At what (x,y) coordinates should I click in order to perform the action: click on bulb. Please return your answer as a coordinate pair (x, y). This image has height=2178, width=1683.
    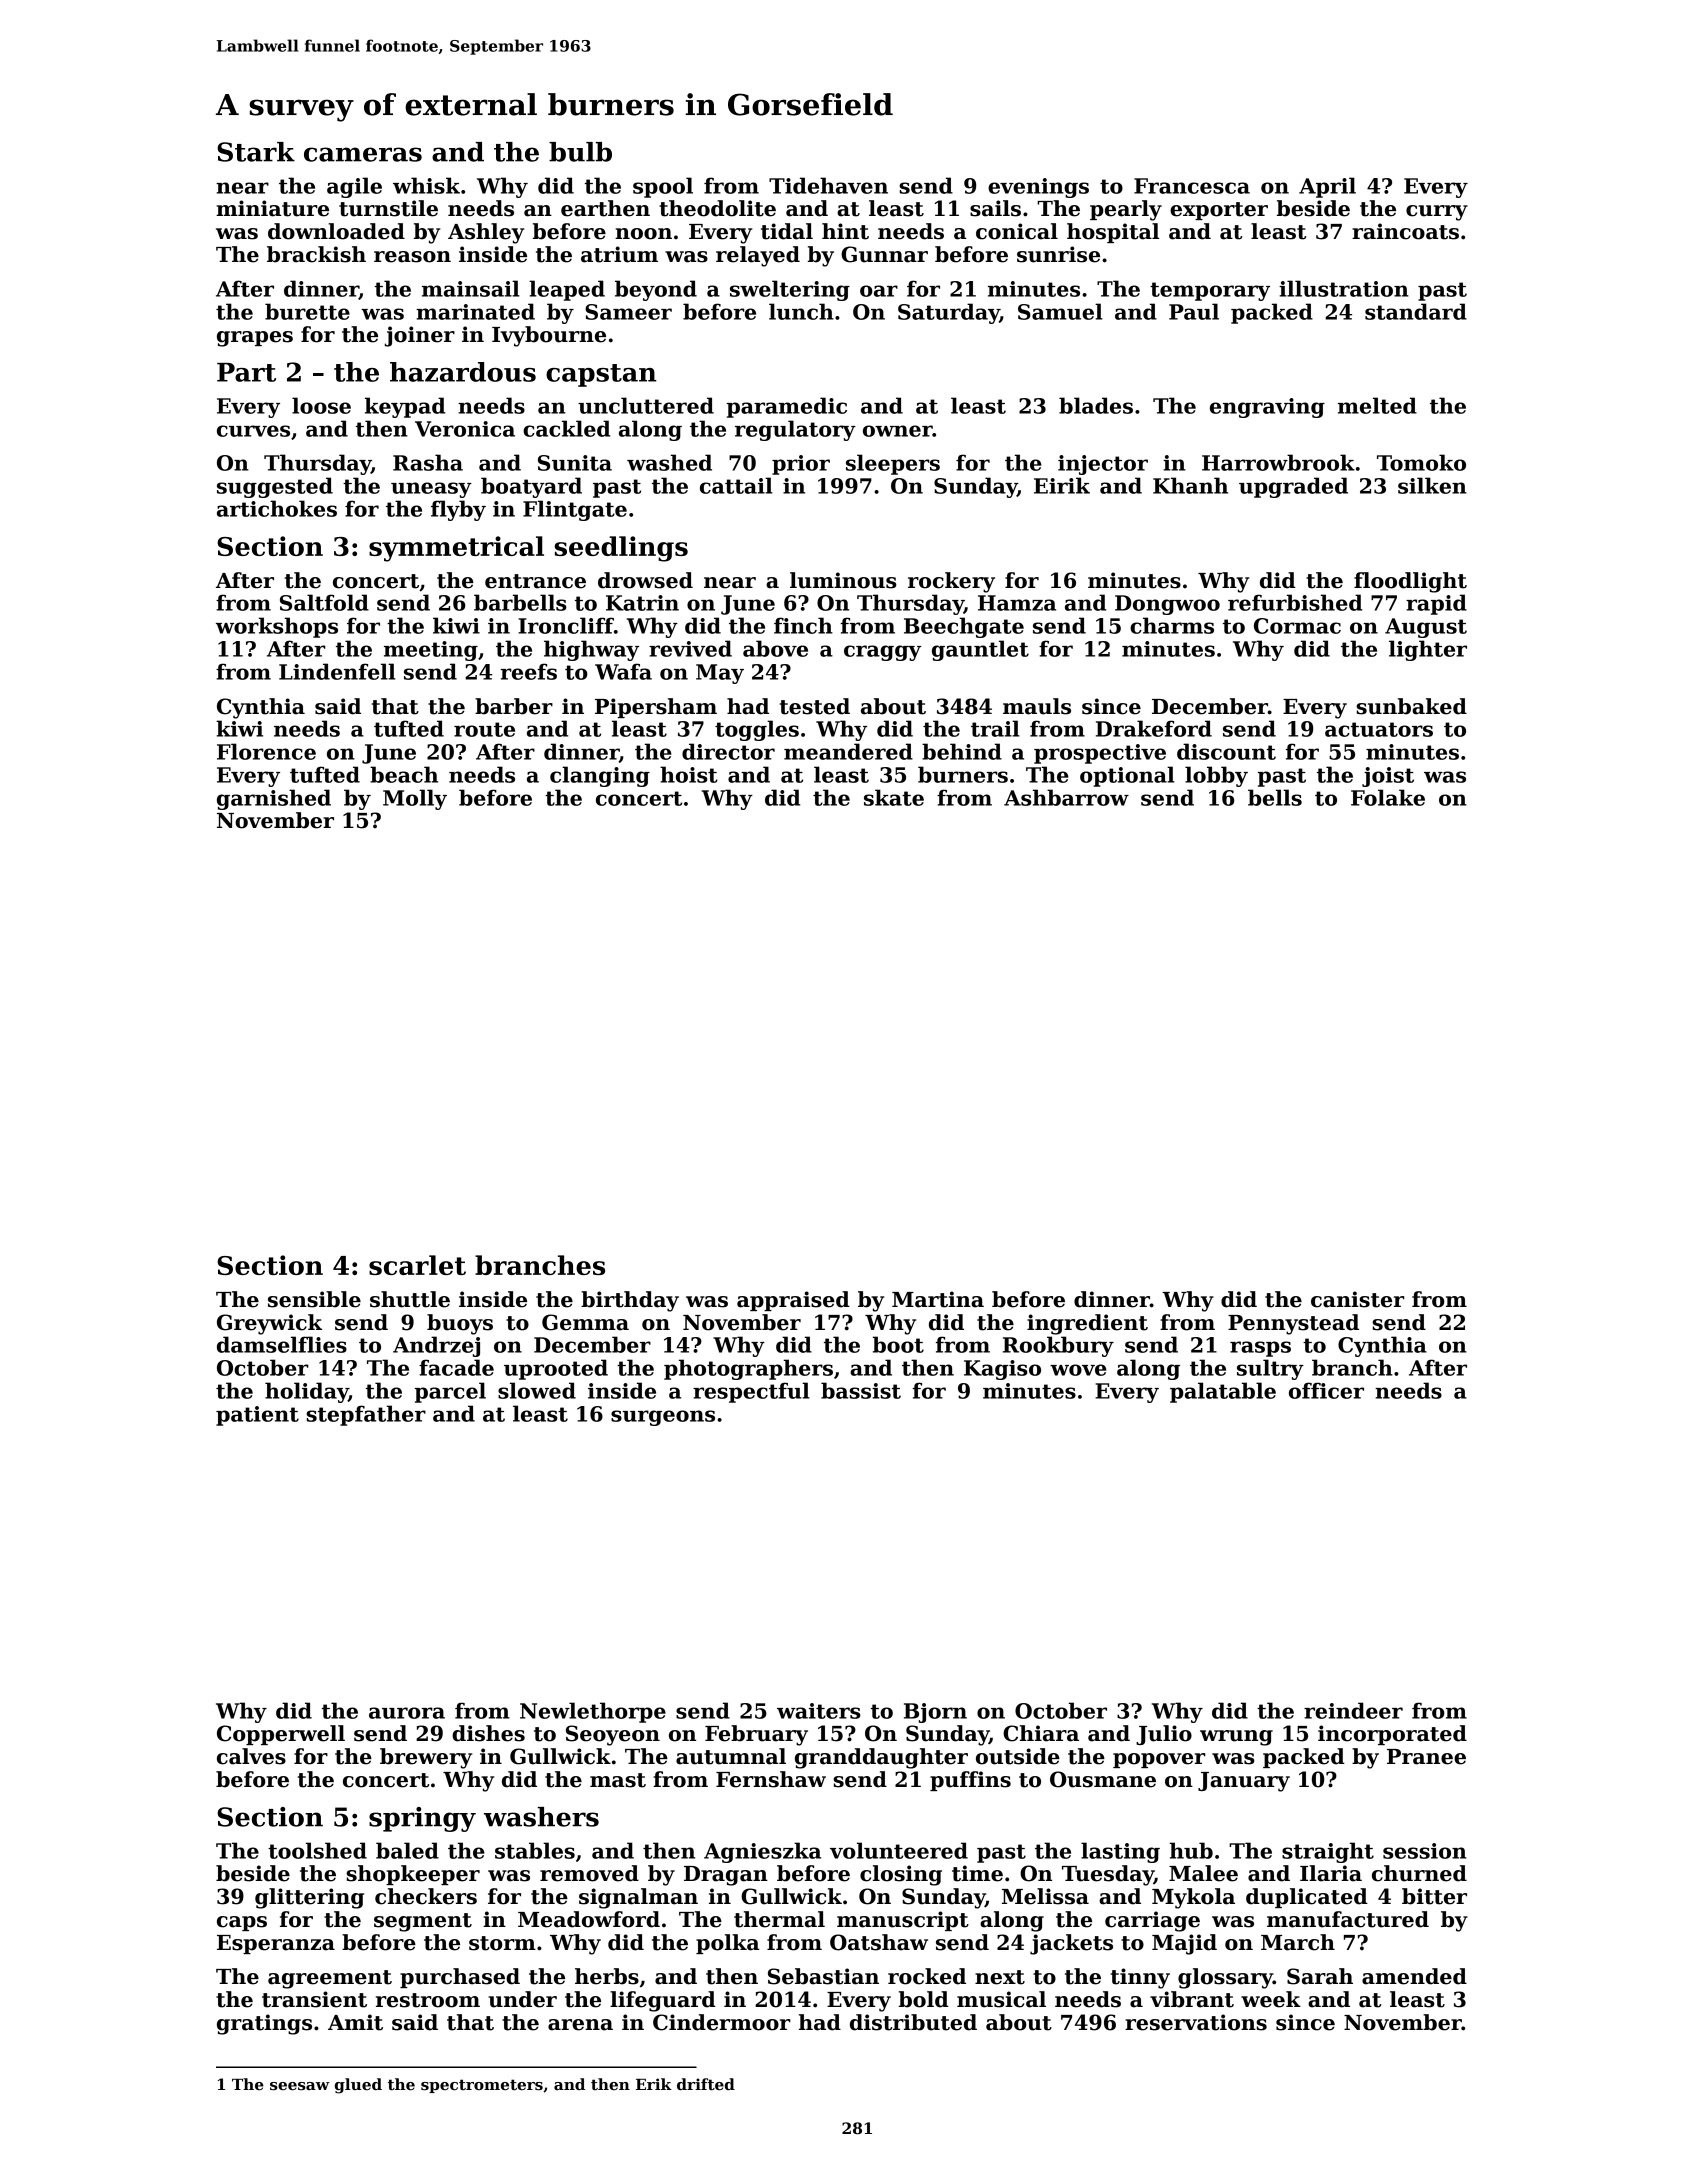
    Looking at the image, I should click on (580, 152).
